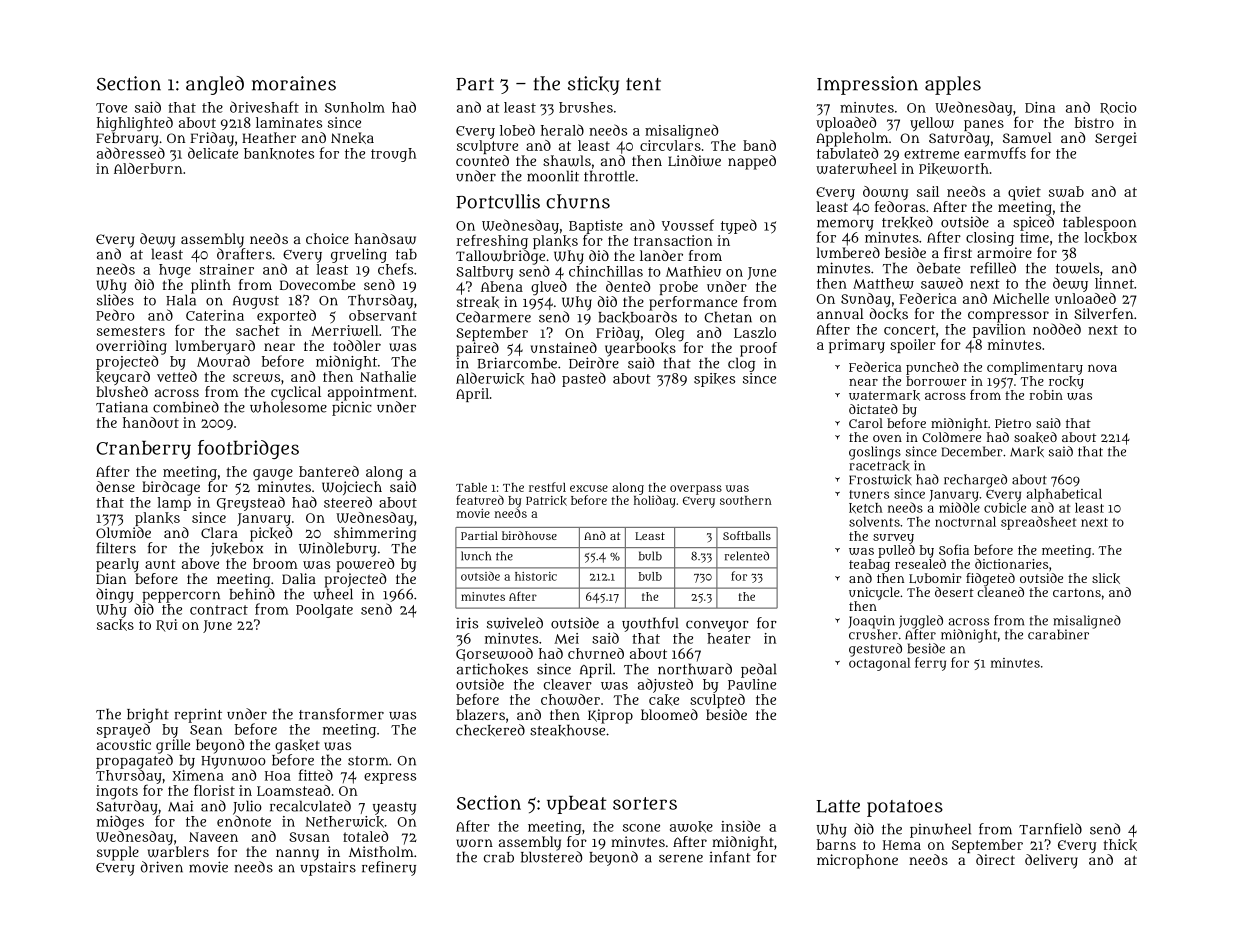 This screenshot has height=952, width=1233. Describe the element at coordinates (932, 368) in the screenshot. I see `punched` at that location.
